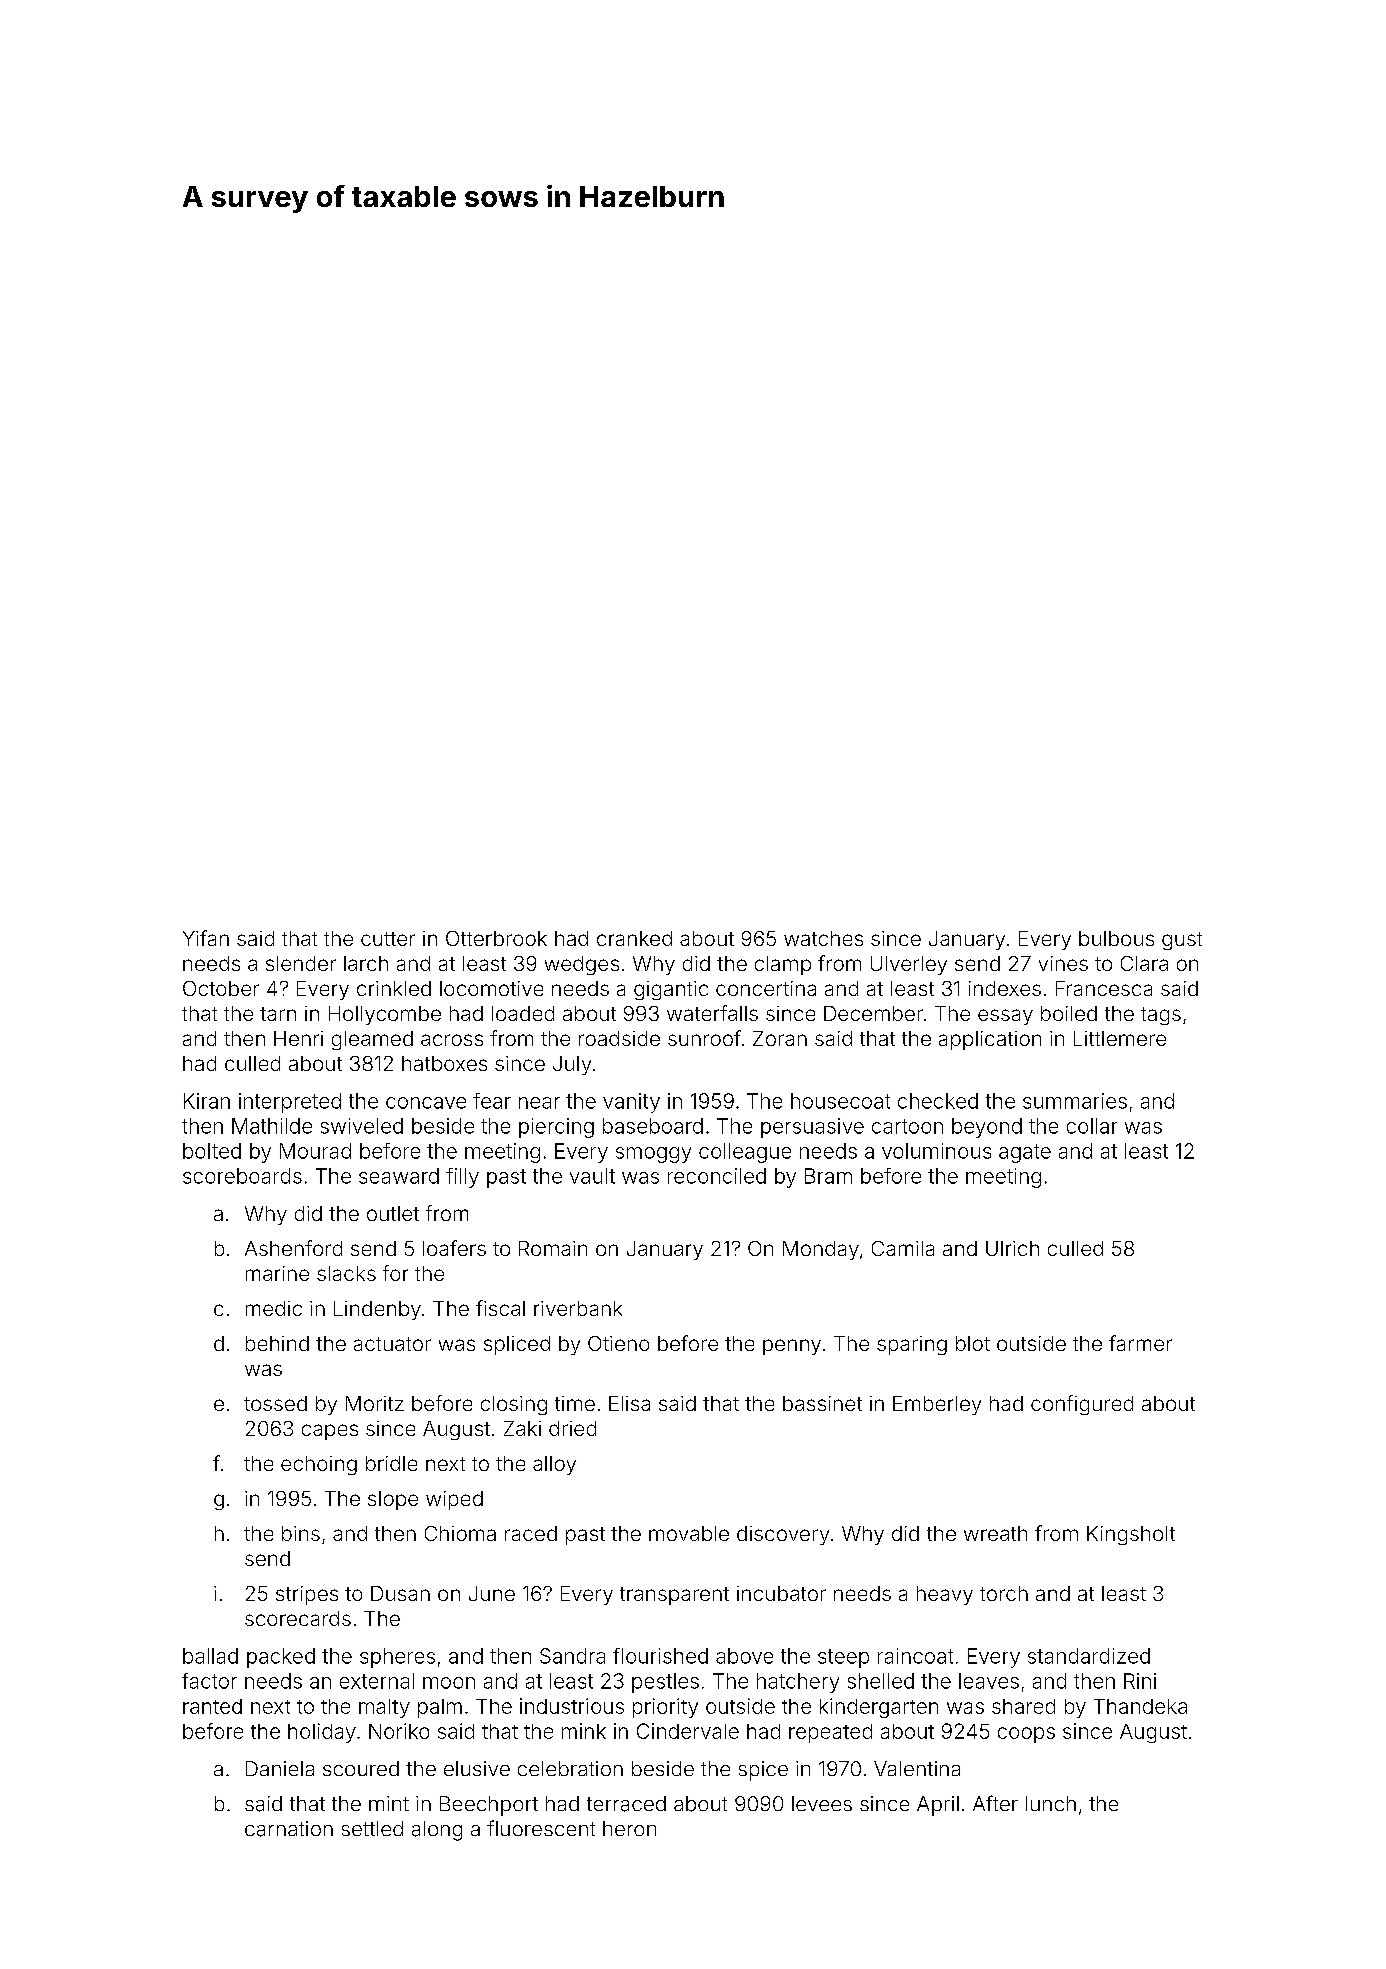 This image has height=1969, width=1386. Describe the element at coordinates (1012, 1248) in the image. I see `Ulrich` at that location.
